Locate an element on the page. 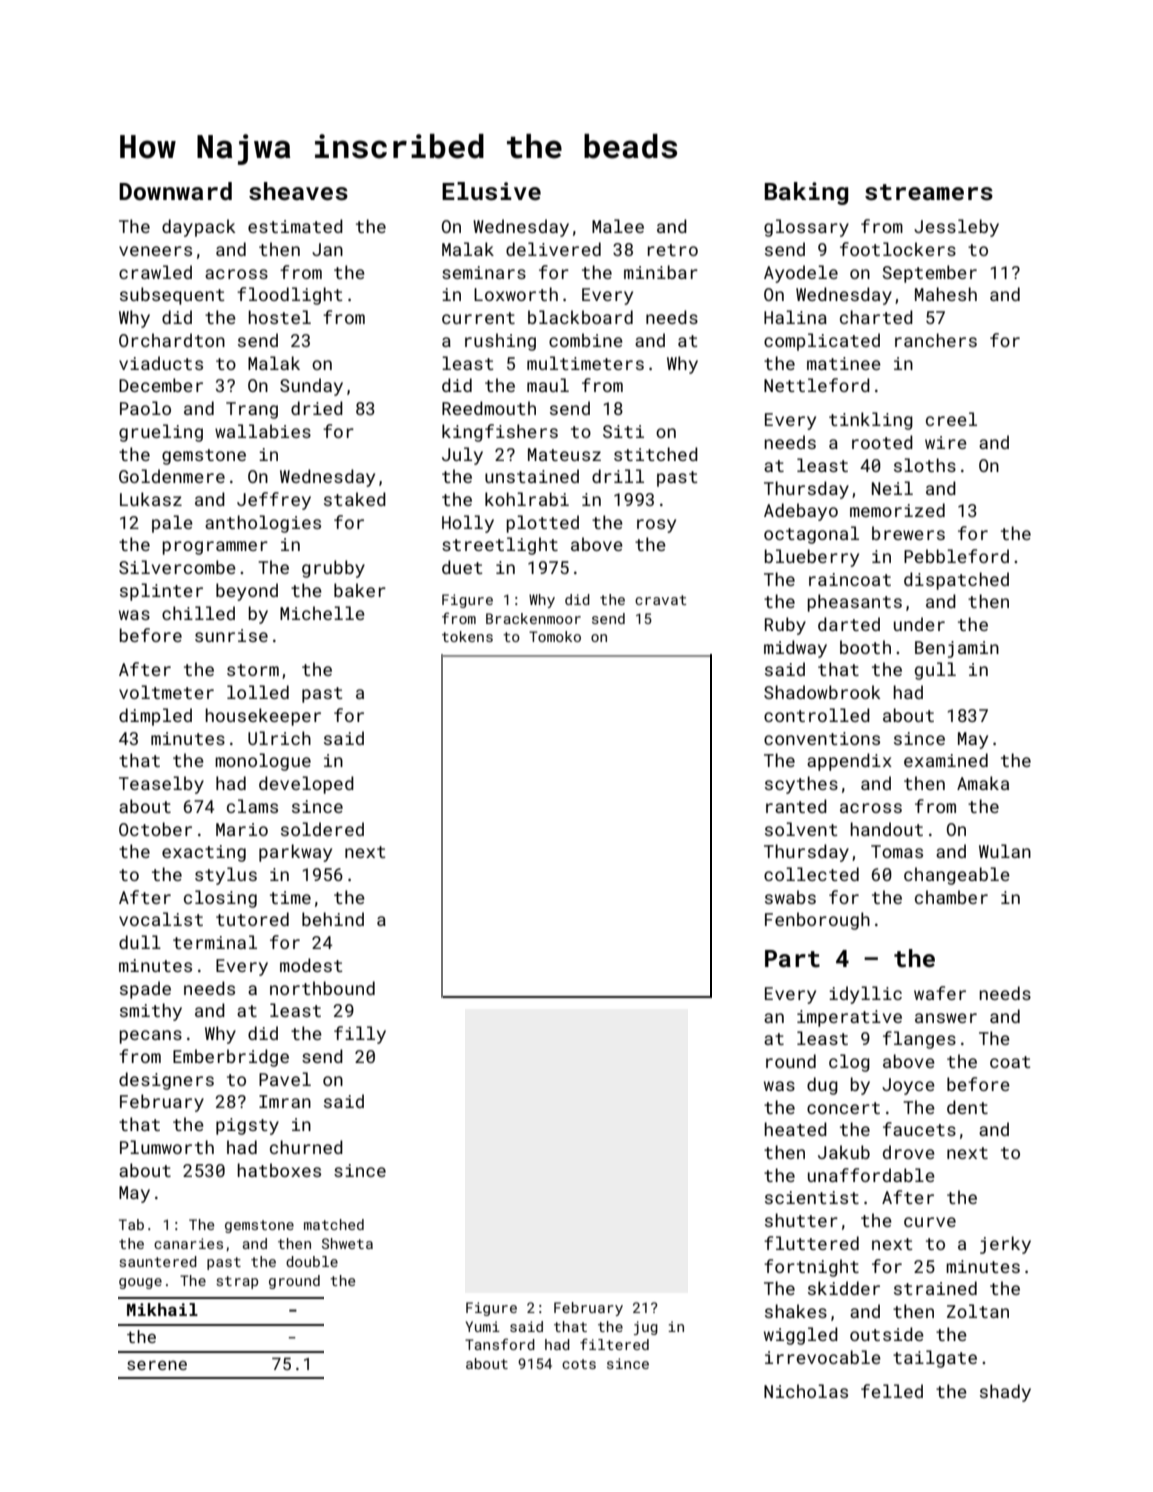 Image resolution: width=1153 pixels, height=1492 pixels. Elusive is located at coordinates (491, 191).
